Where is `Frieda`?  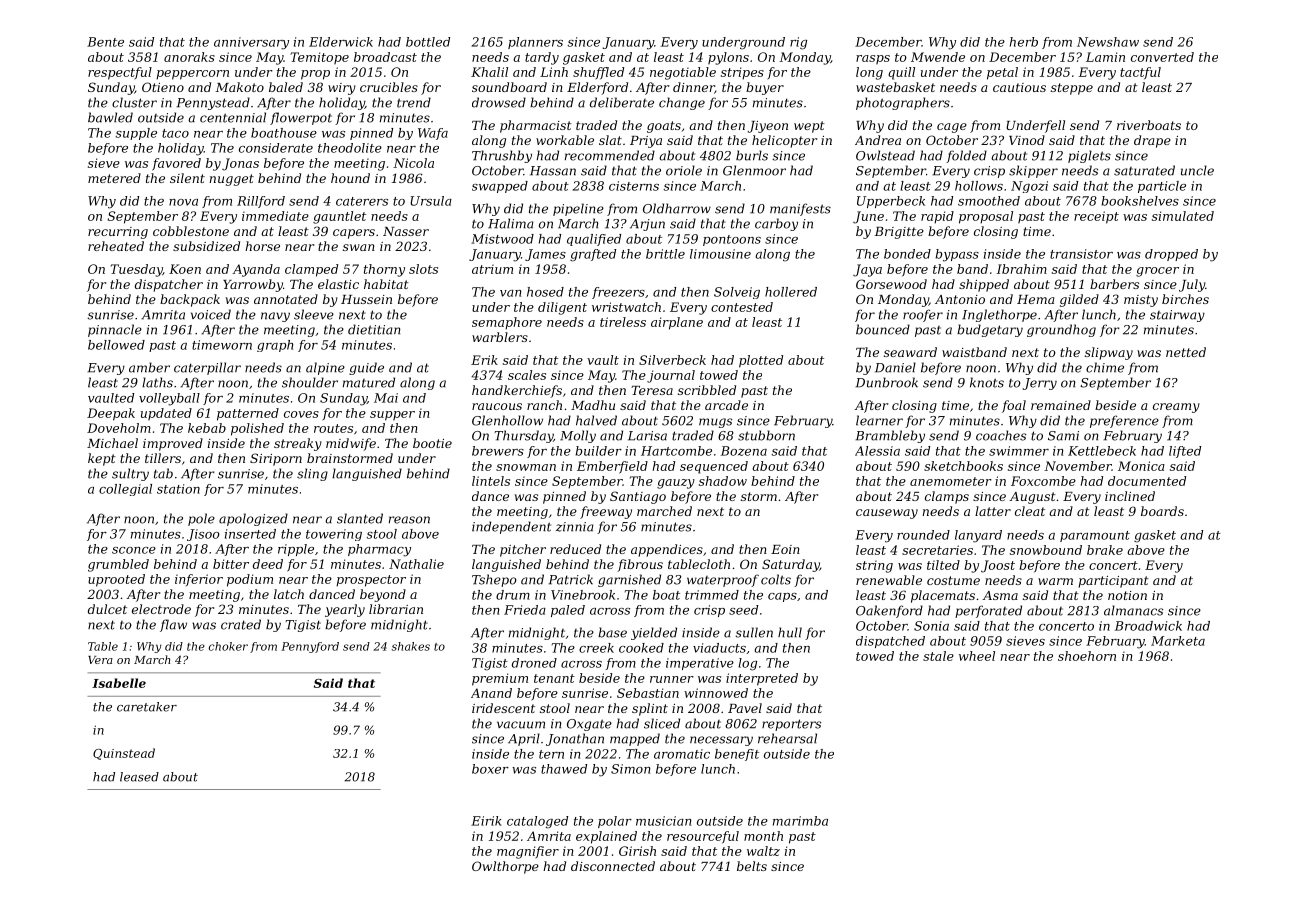 Frieda is located at coordinates (525, 610).
